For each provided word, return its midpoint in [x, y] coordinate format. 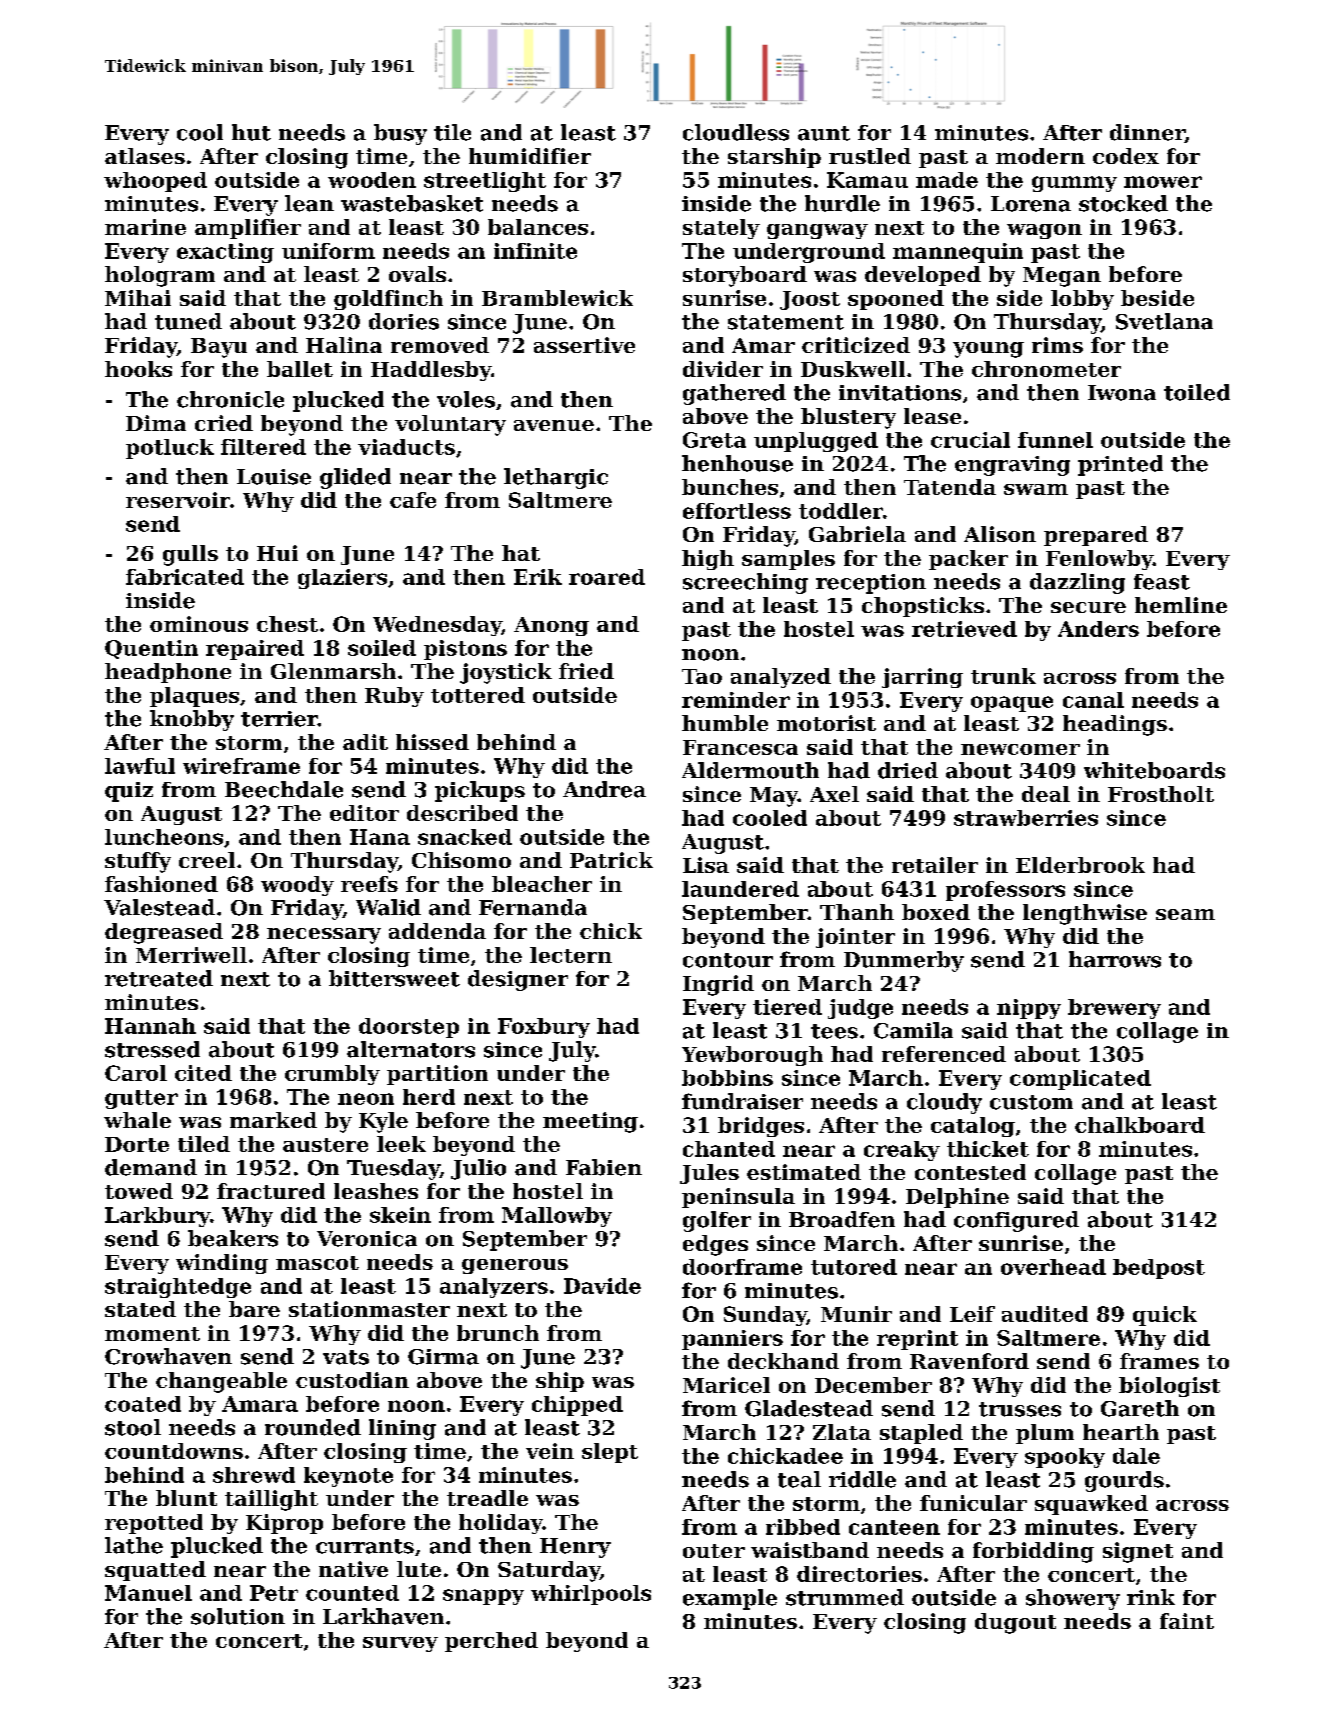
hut [251, 132]
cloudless [736, 132]
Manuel [148, 1593]
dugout [1015, 1623]
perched [491, 1642]
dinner [1147, 133]
